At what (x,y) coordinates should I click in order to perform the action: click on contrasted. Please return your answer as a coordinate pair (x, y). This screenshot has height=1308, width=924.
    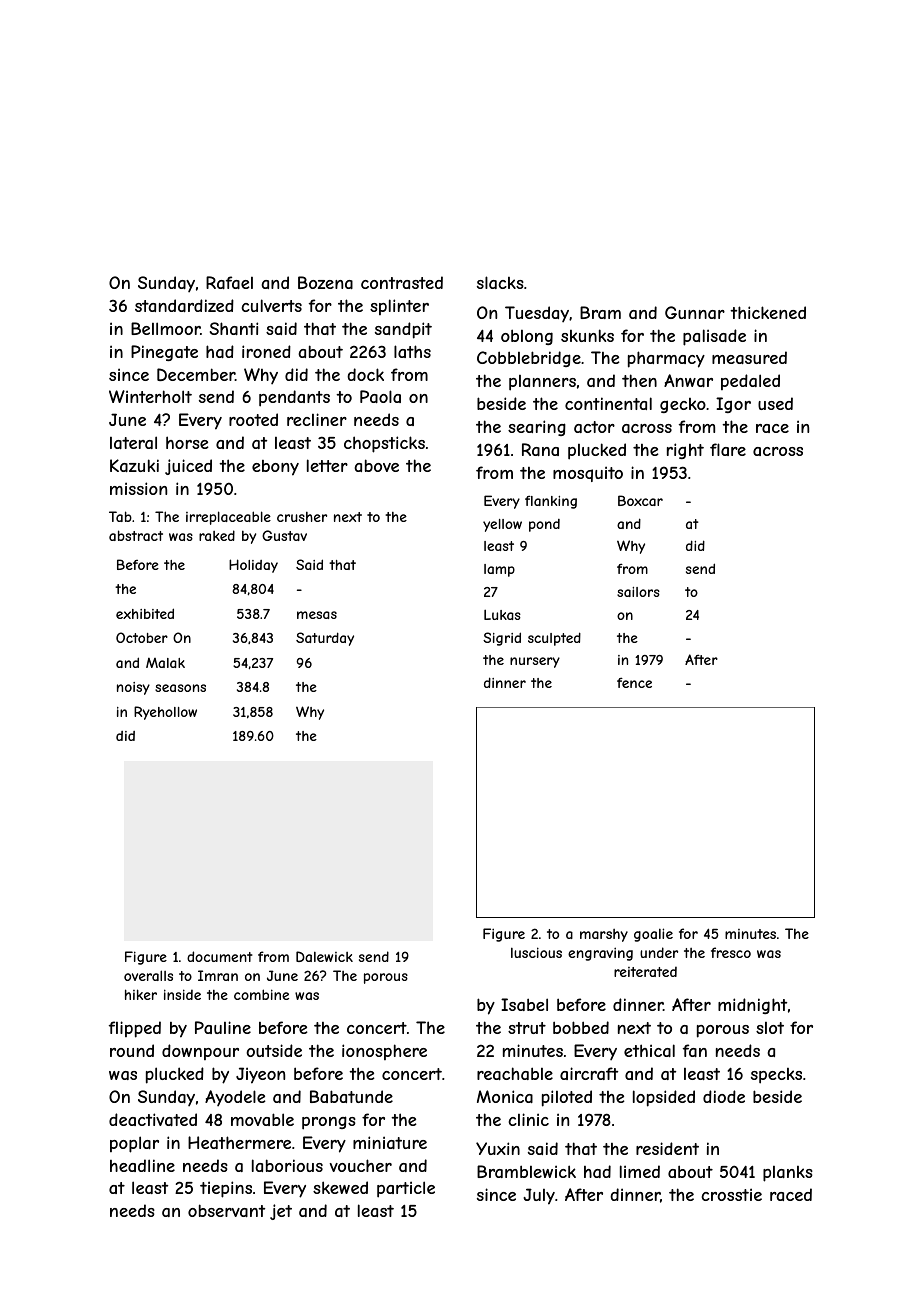
    Looking at the image, I should click on (402, 282).
